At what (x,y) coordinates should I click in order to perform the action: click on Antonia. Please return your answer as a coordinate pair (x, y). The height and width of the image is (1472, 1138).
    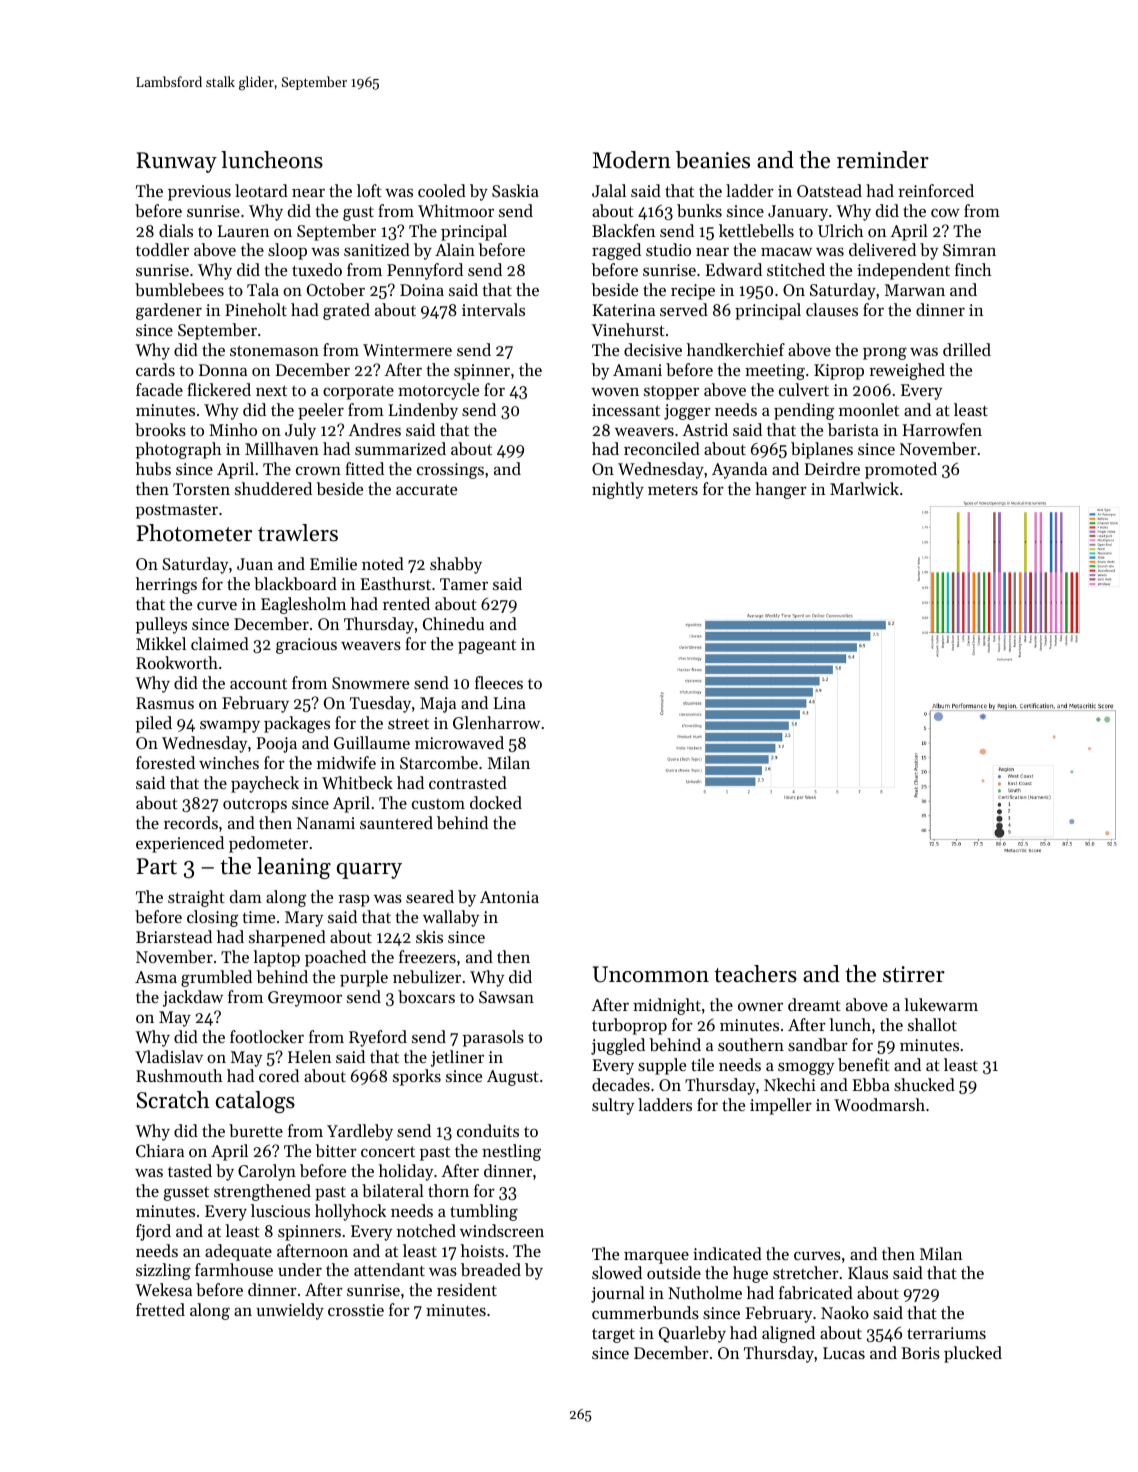
    Looking at the image, I should click on (509, 897).
